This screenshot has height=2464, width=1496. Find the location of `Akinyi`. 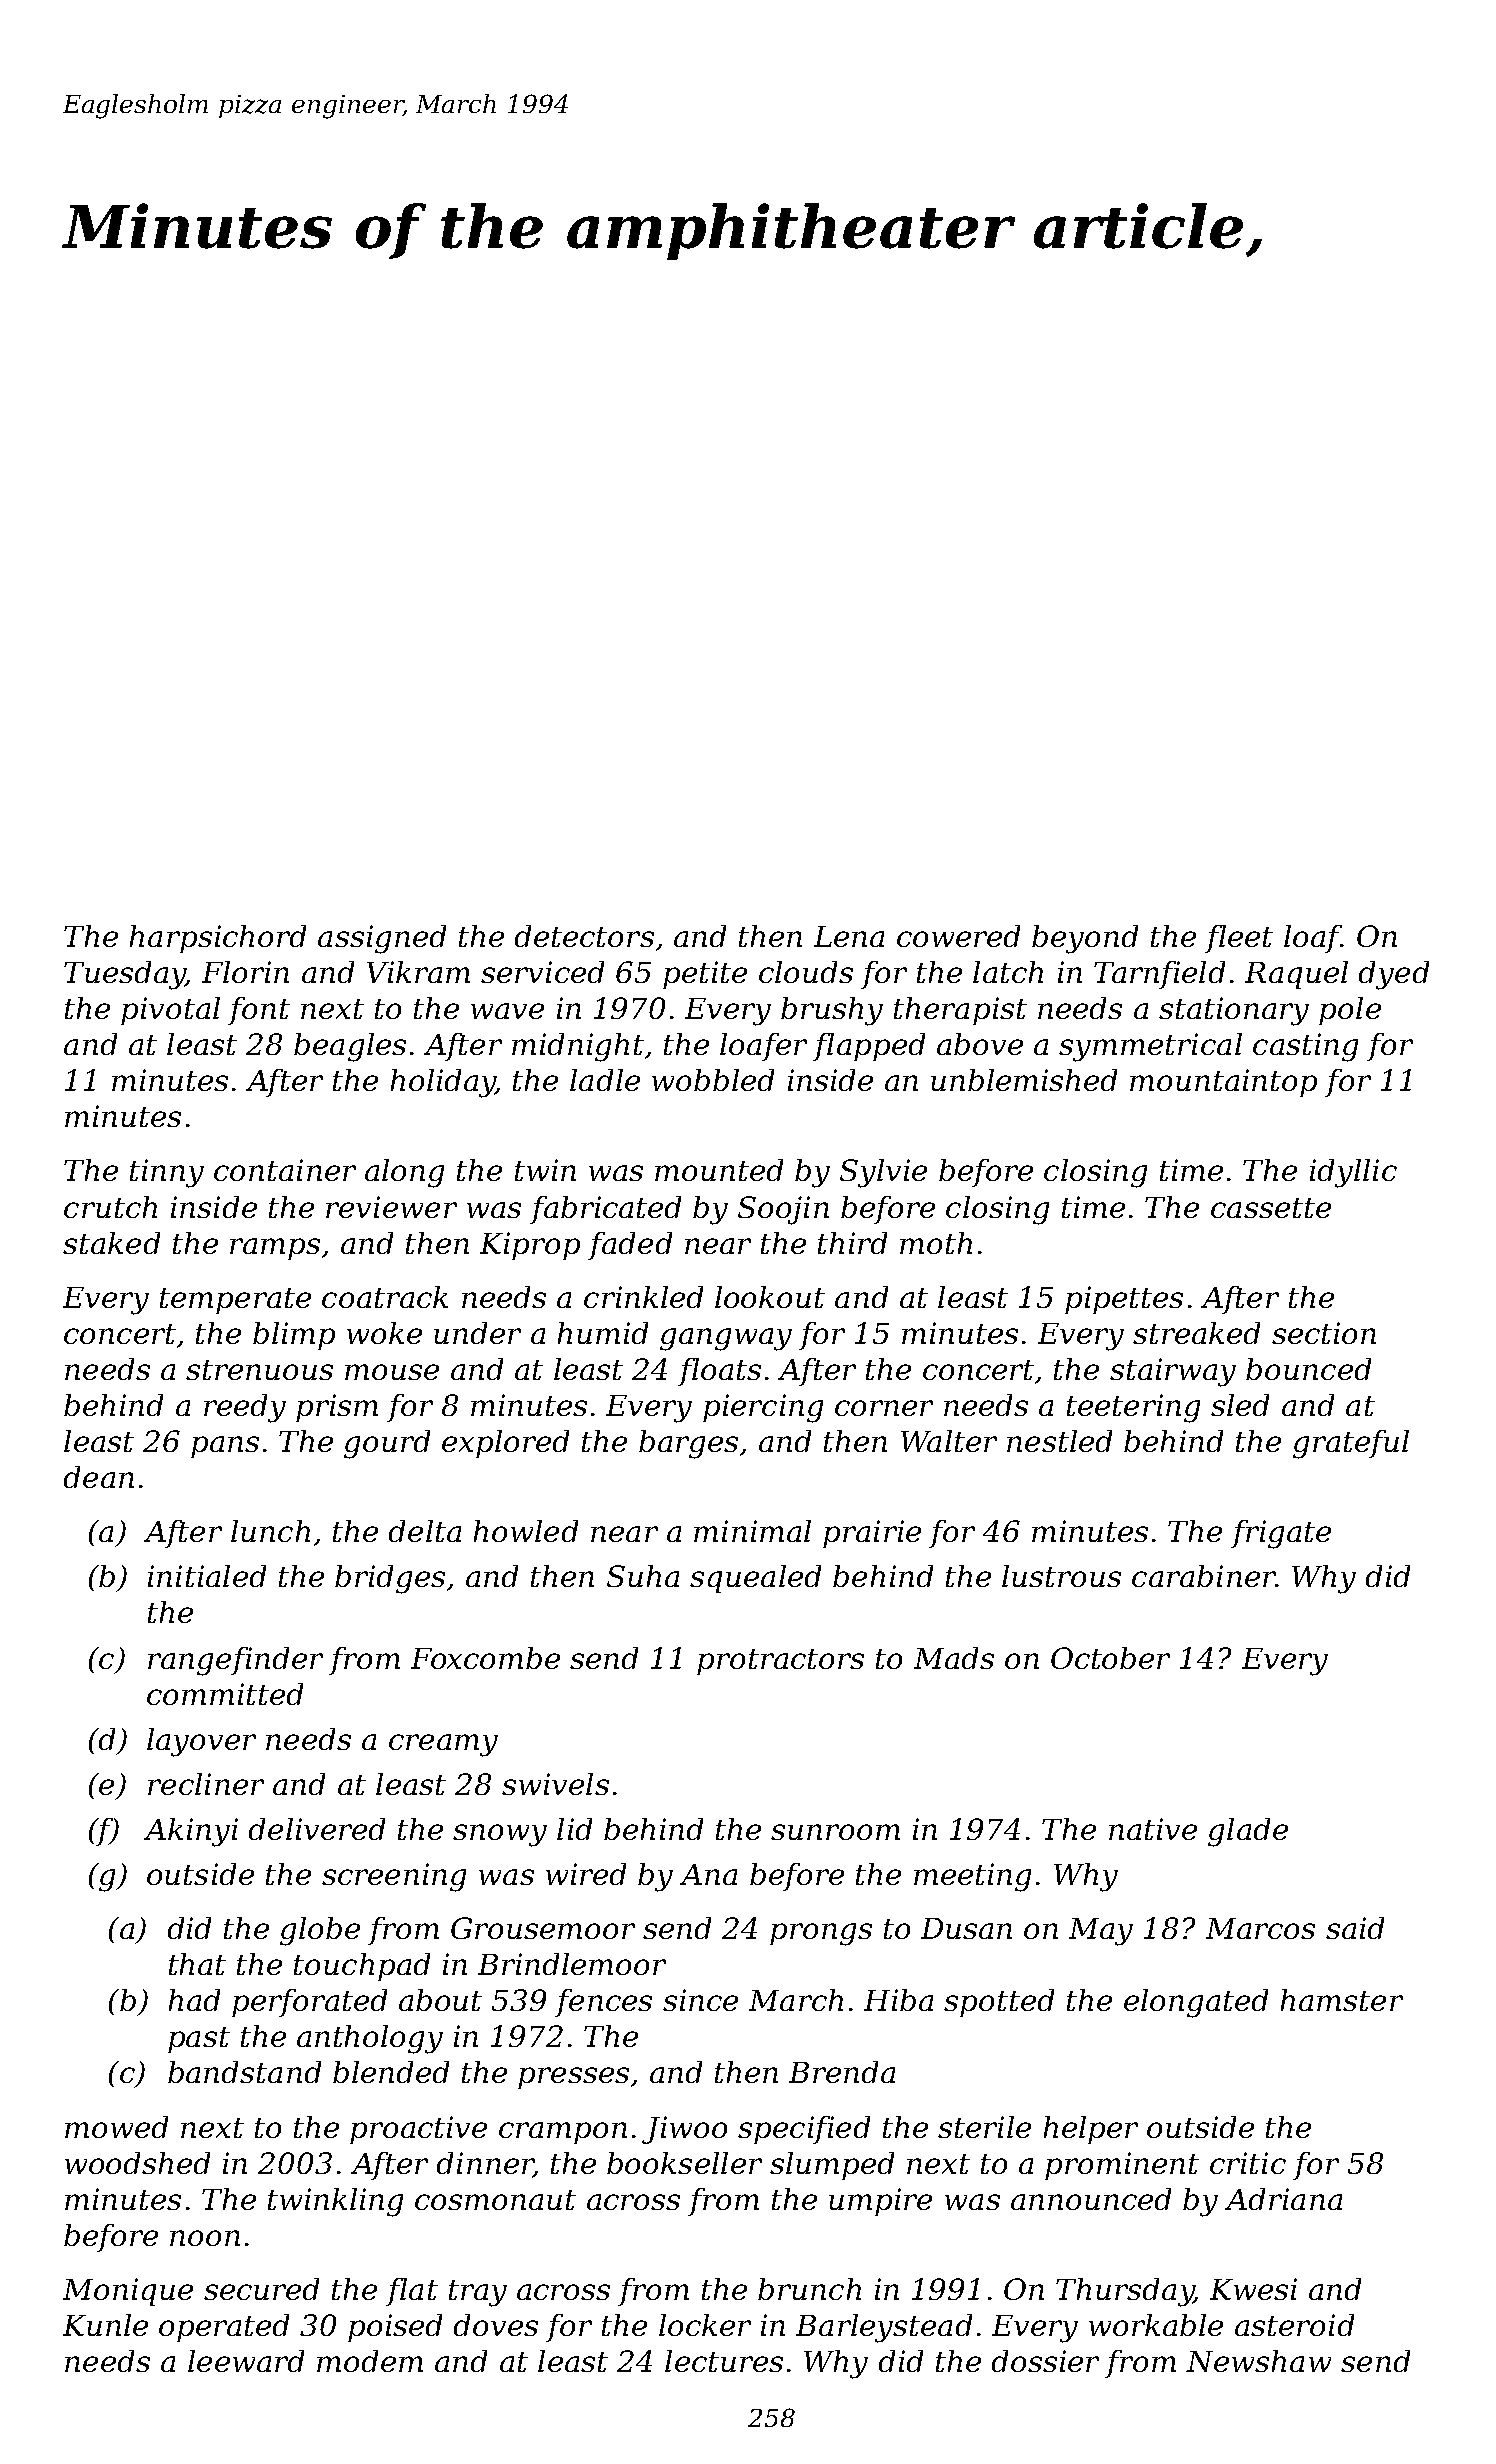

Akinyi is located at coordinates (191, 1832).
